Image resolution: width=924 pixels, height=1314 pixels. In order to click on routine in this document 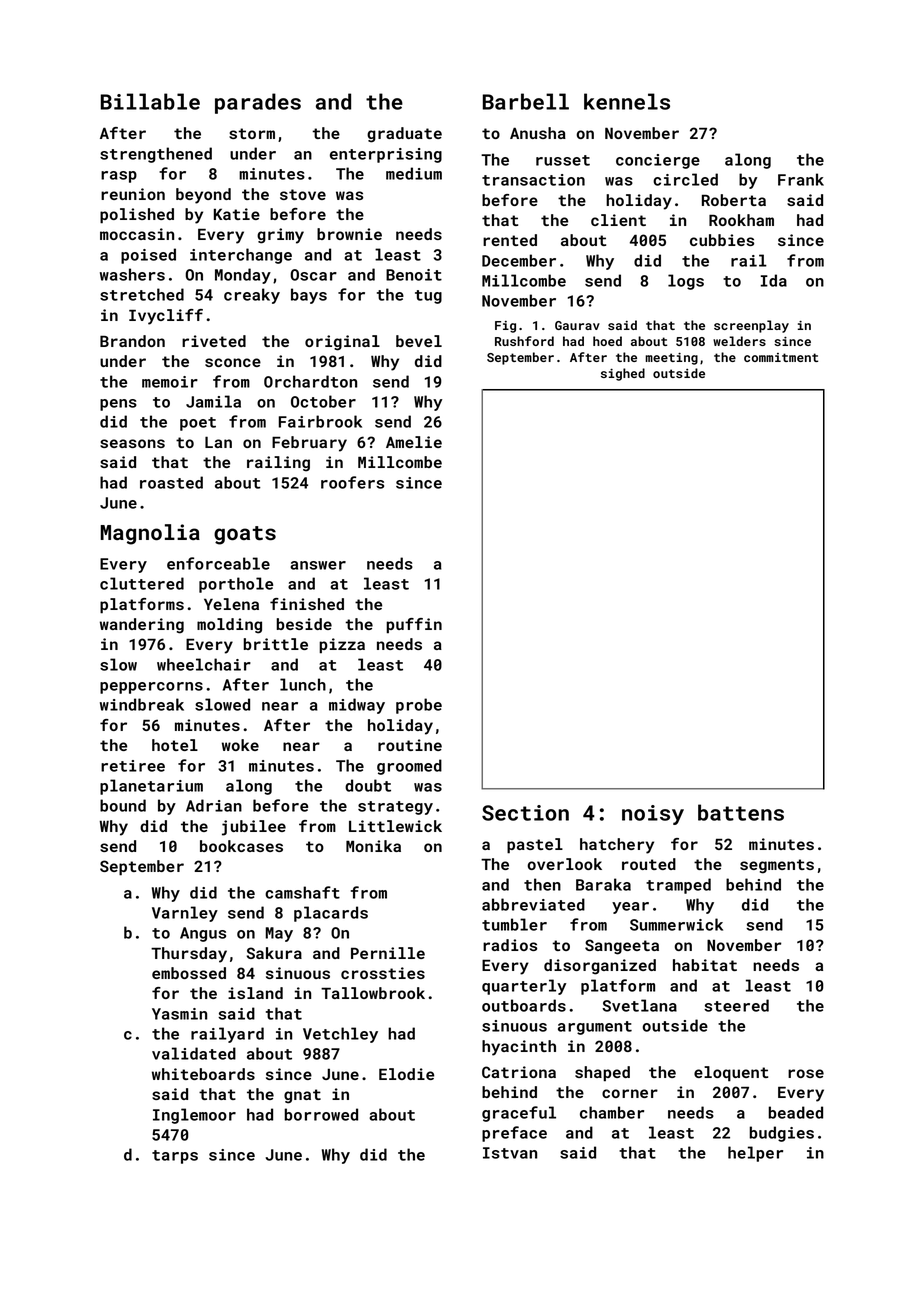, I will do `click(410, 745)`.
